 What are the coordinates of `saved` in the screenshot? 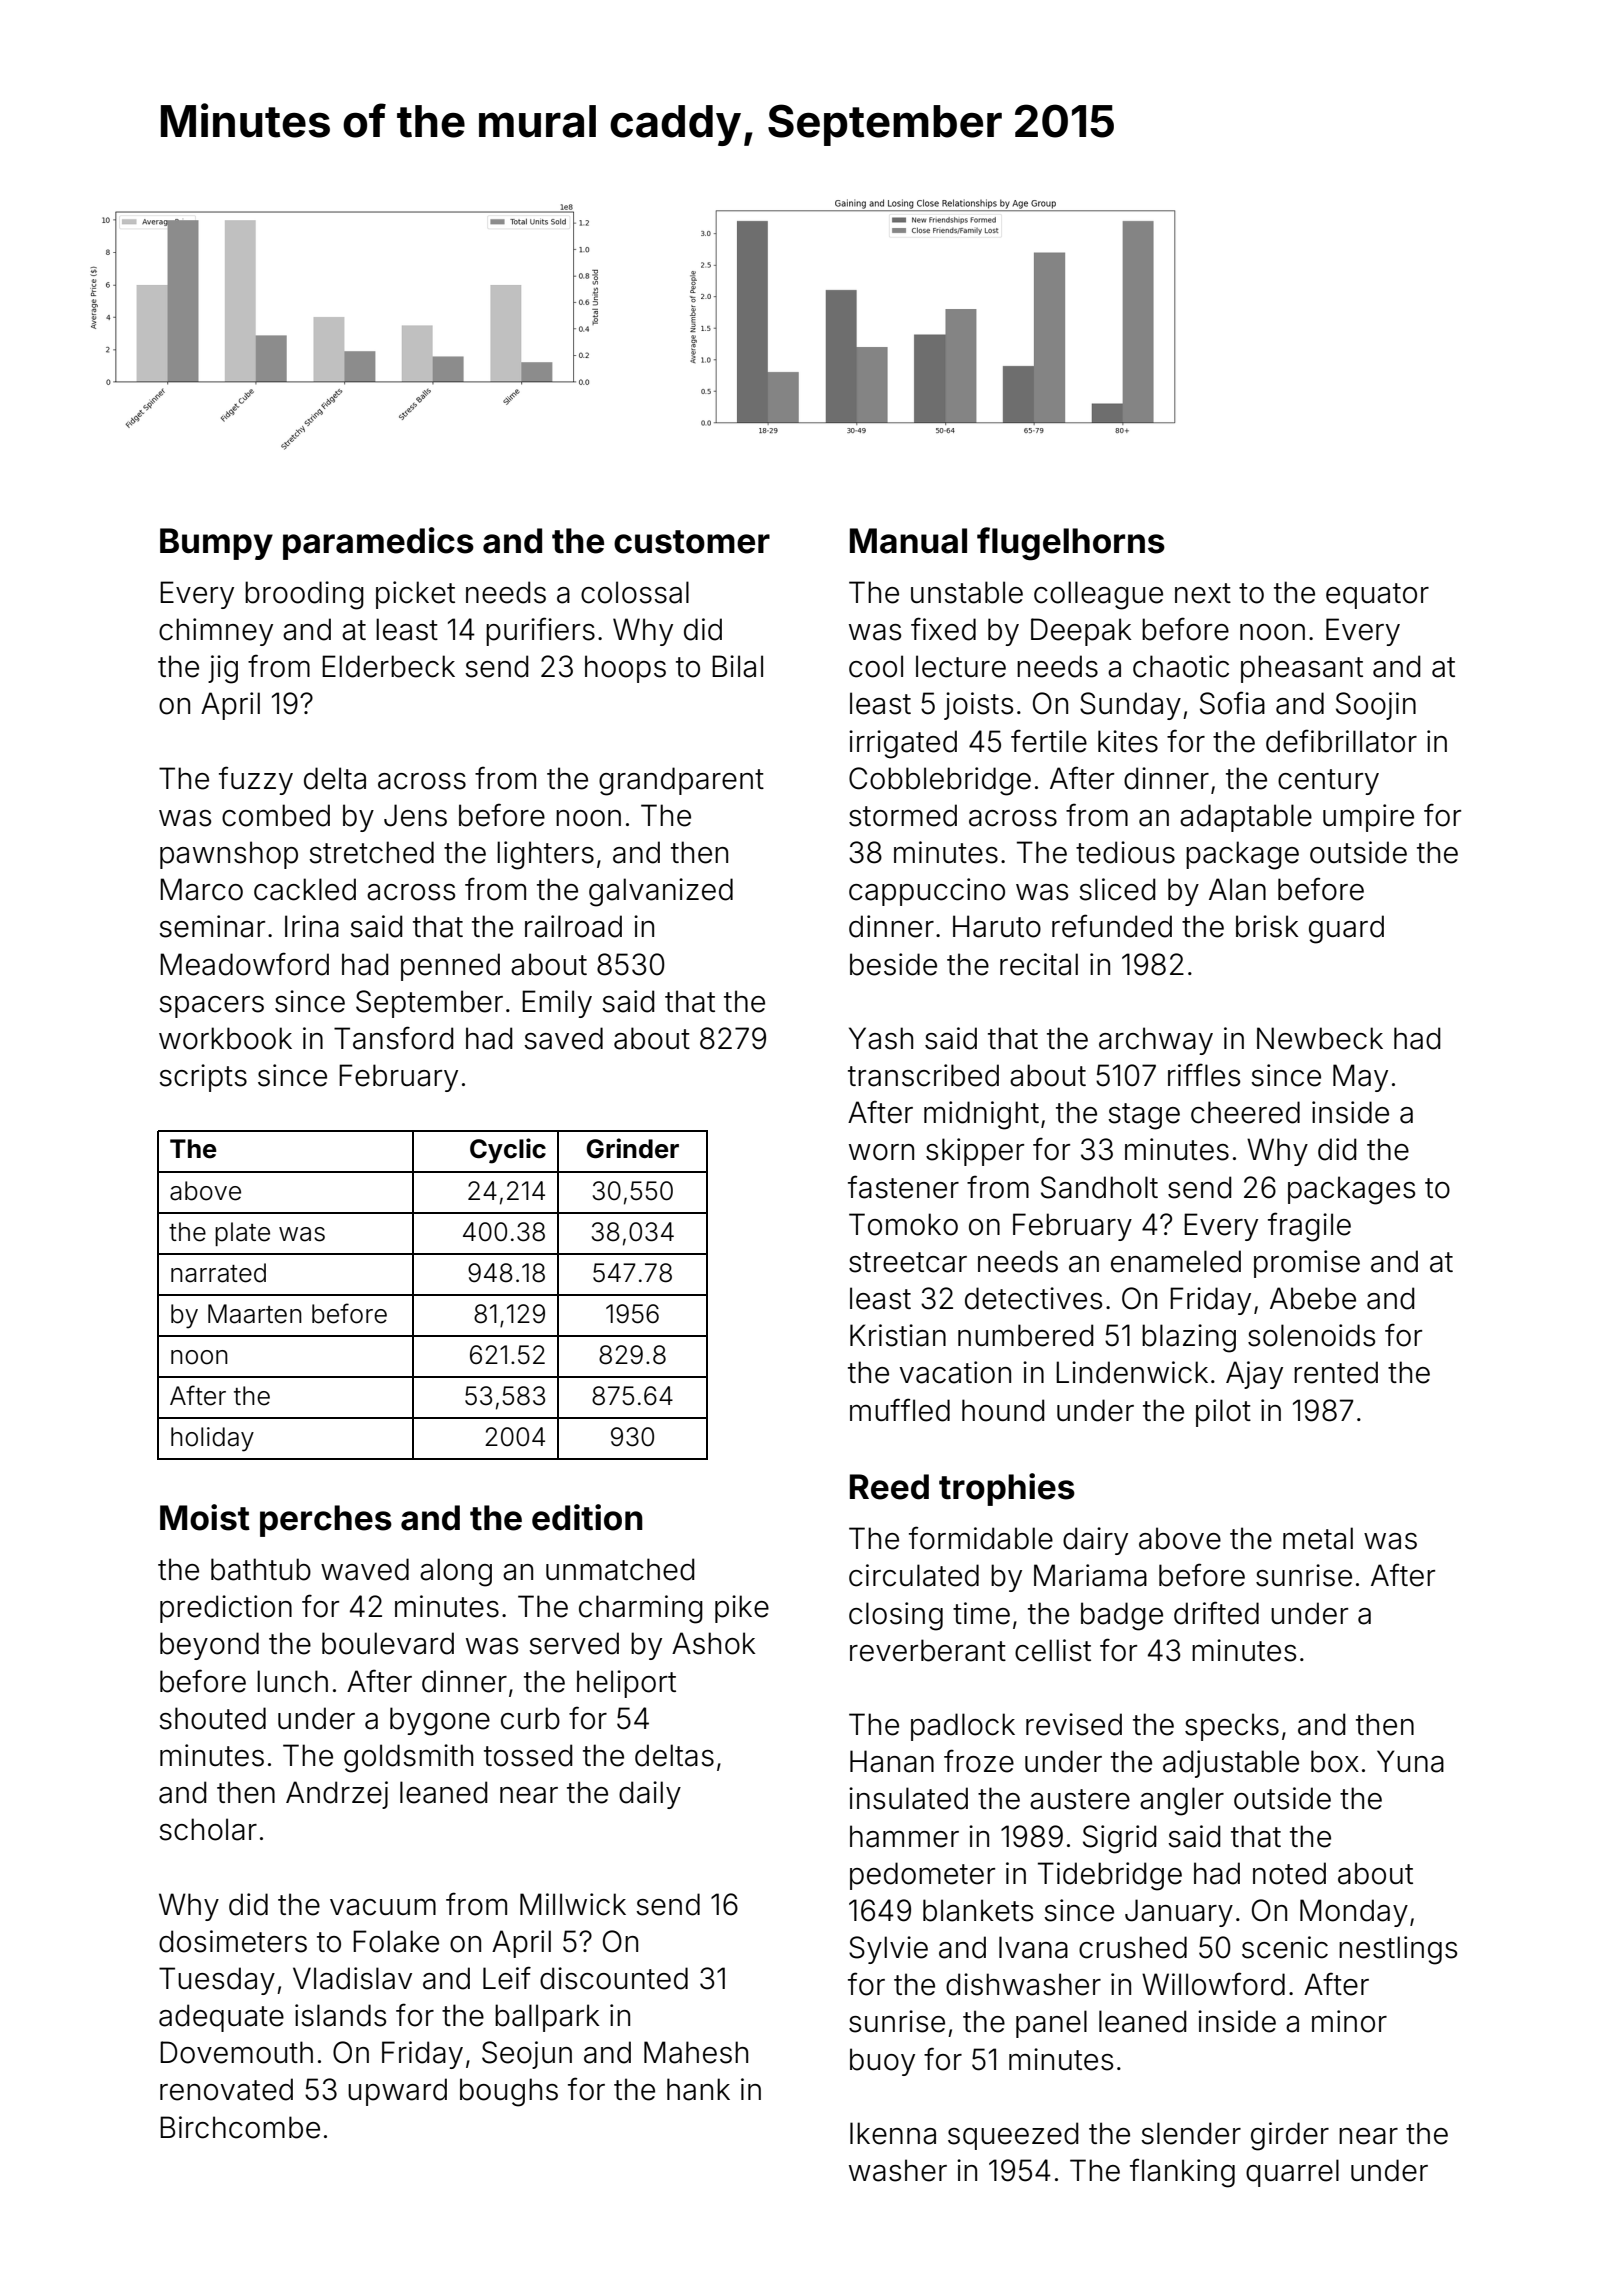 It's located at (563, 1038).
